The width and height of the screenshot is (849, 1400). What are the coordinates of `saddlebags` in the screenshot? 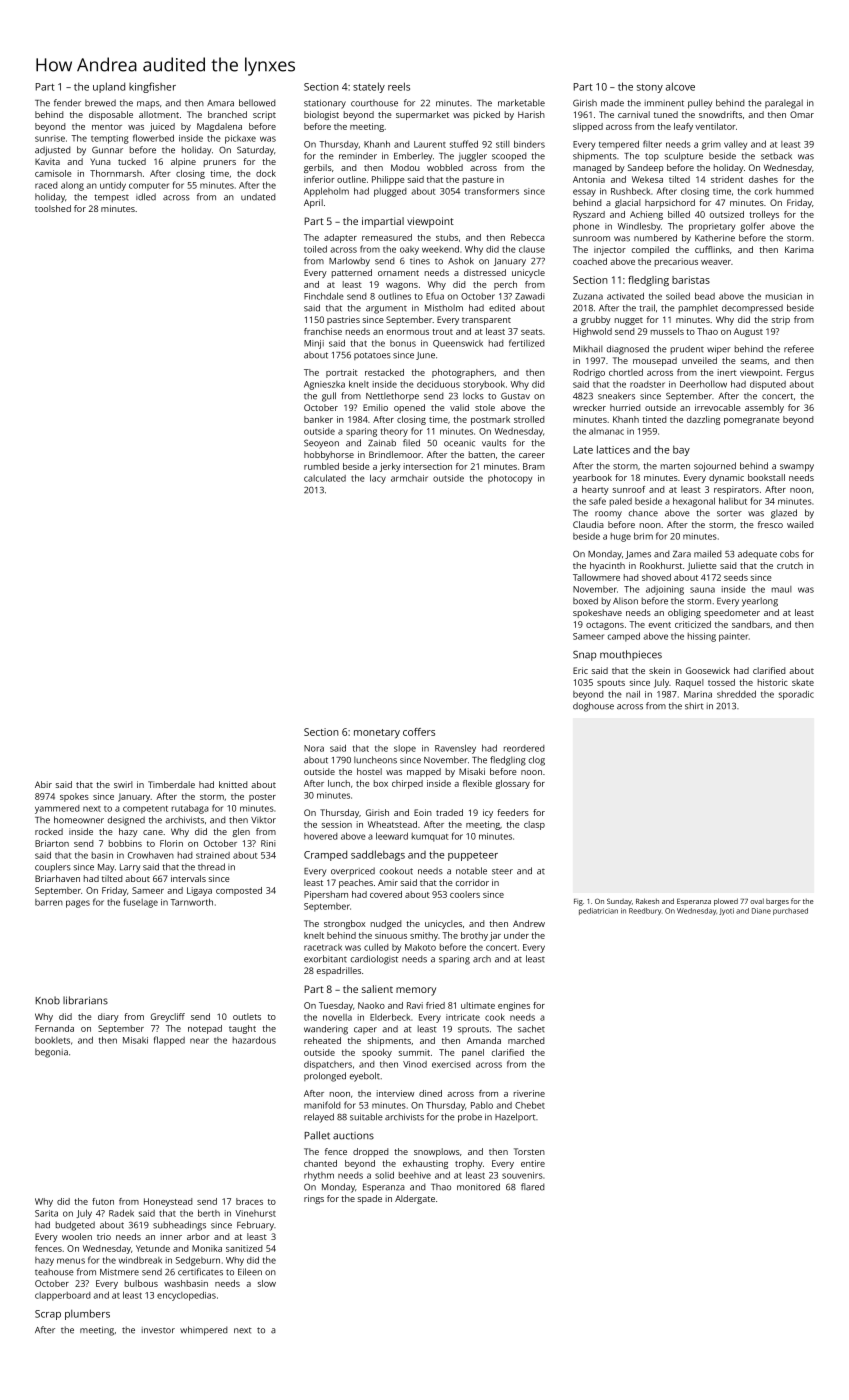 It's located at (378, 855).
